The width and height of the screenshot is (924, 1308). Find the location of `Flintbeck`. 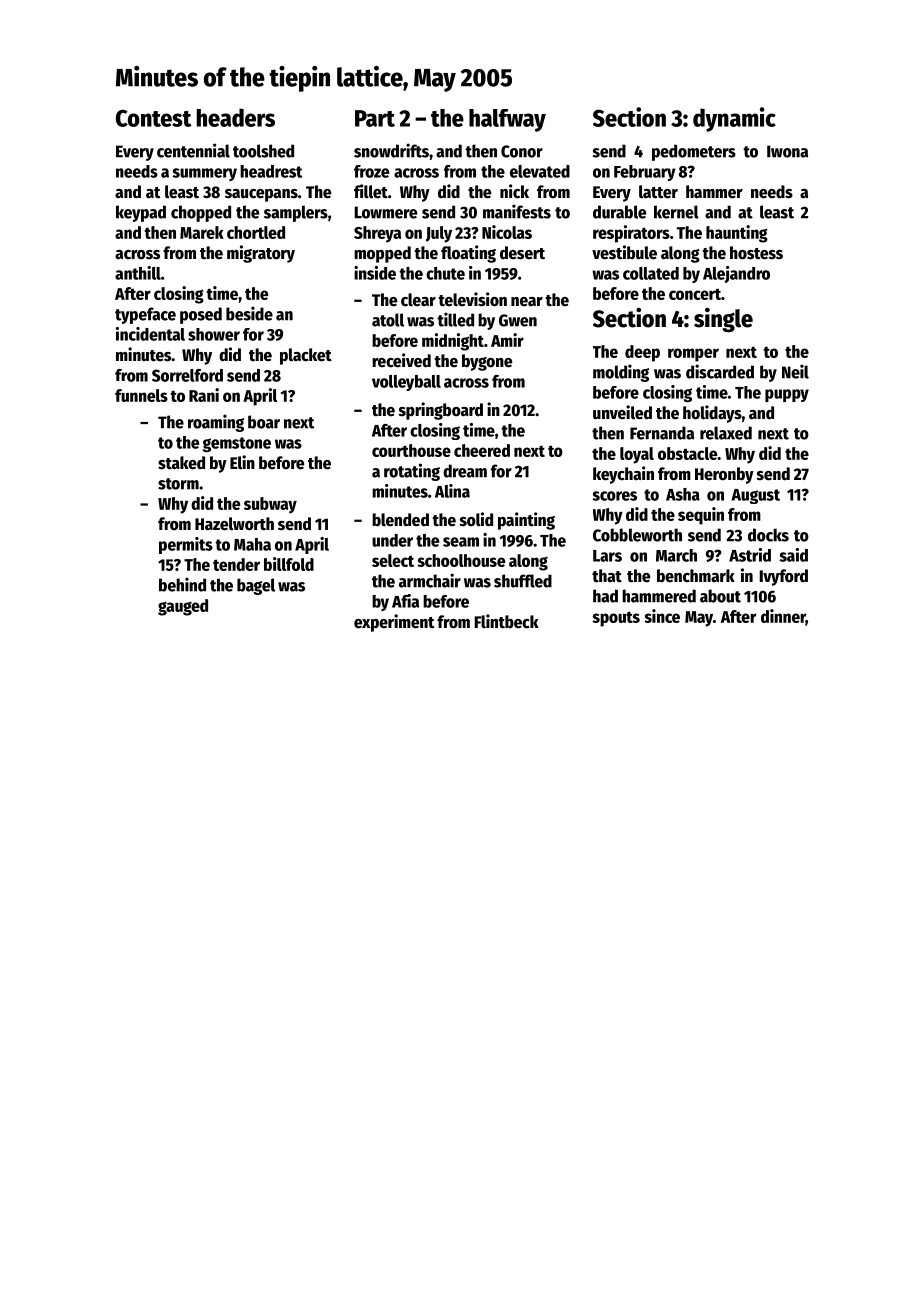

Flintbeck is located at coordinates (506, 621).
